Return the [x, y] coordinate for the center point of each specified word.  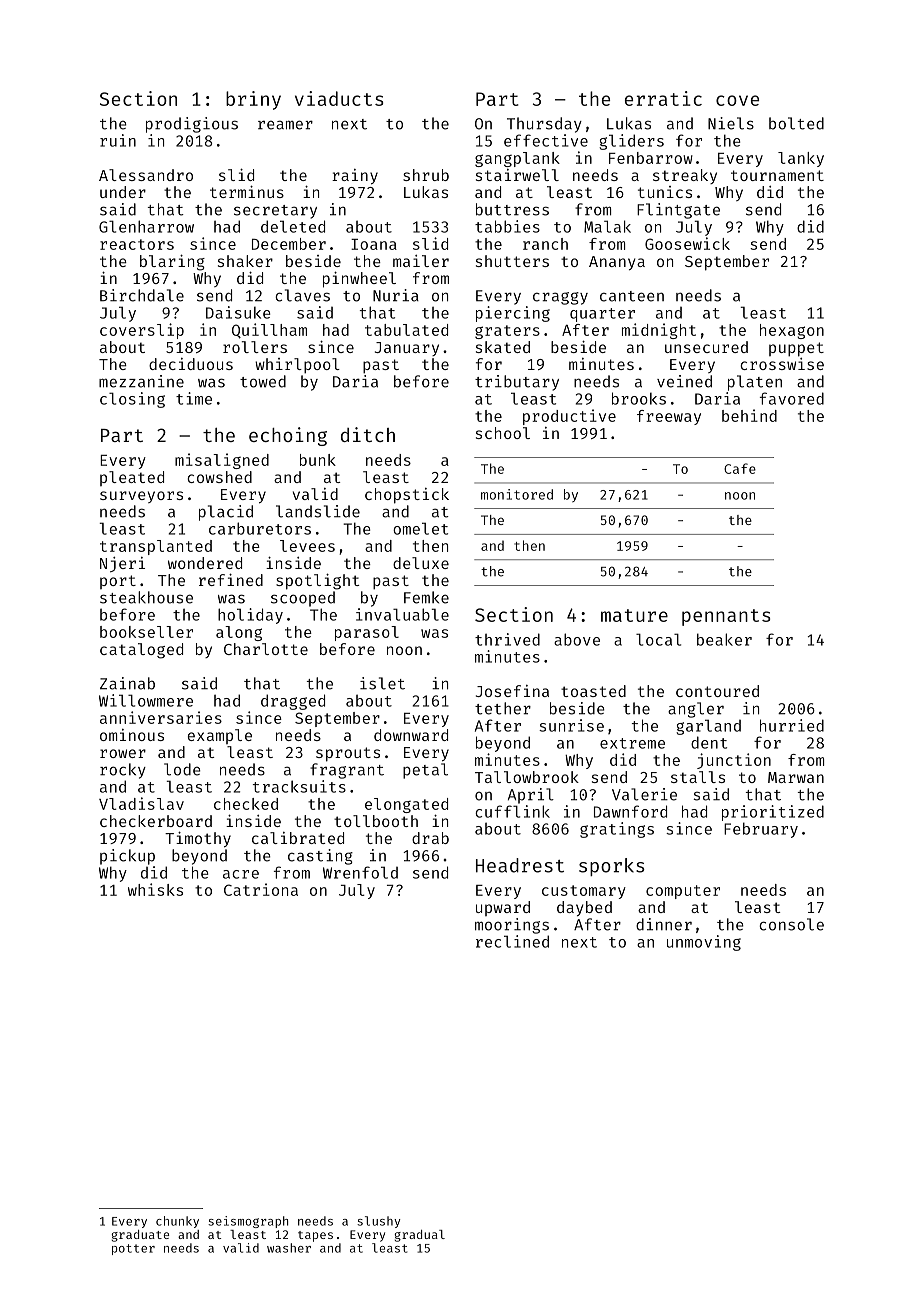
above [577, 639]
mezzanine [141, 381]
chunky [177, 1222]
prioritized [773, 813]
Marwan [796, 777]
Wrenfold [360, 872]
